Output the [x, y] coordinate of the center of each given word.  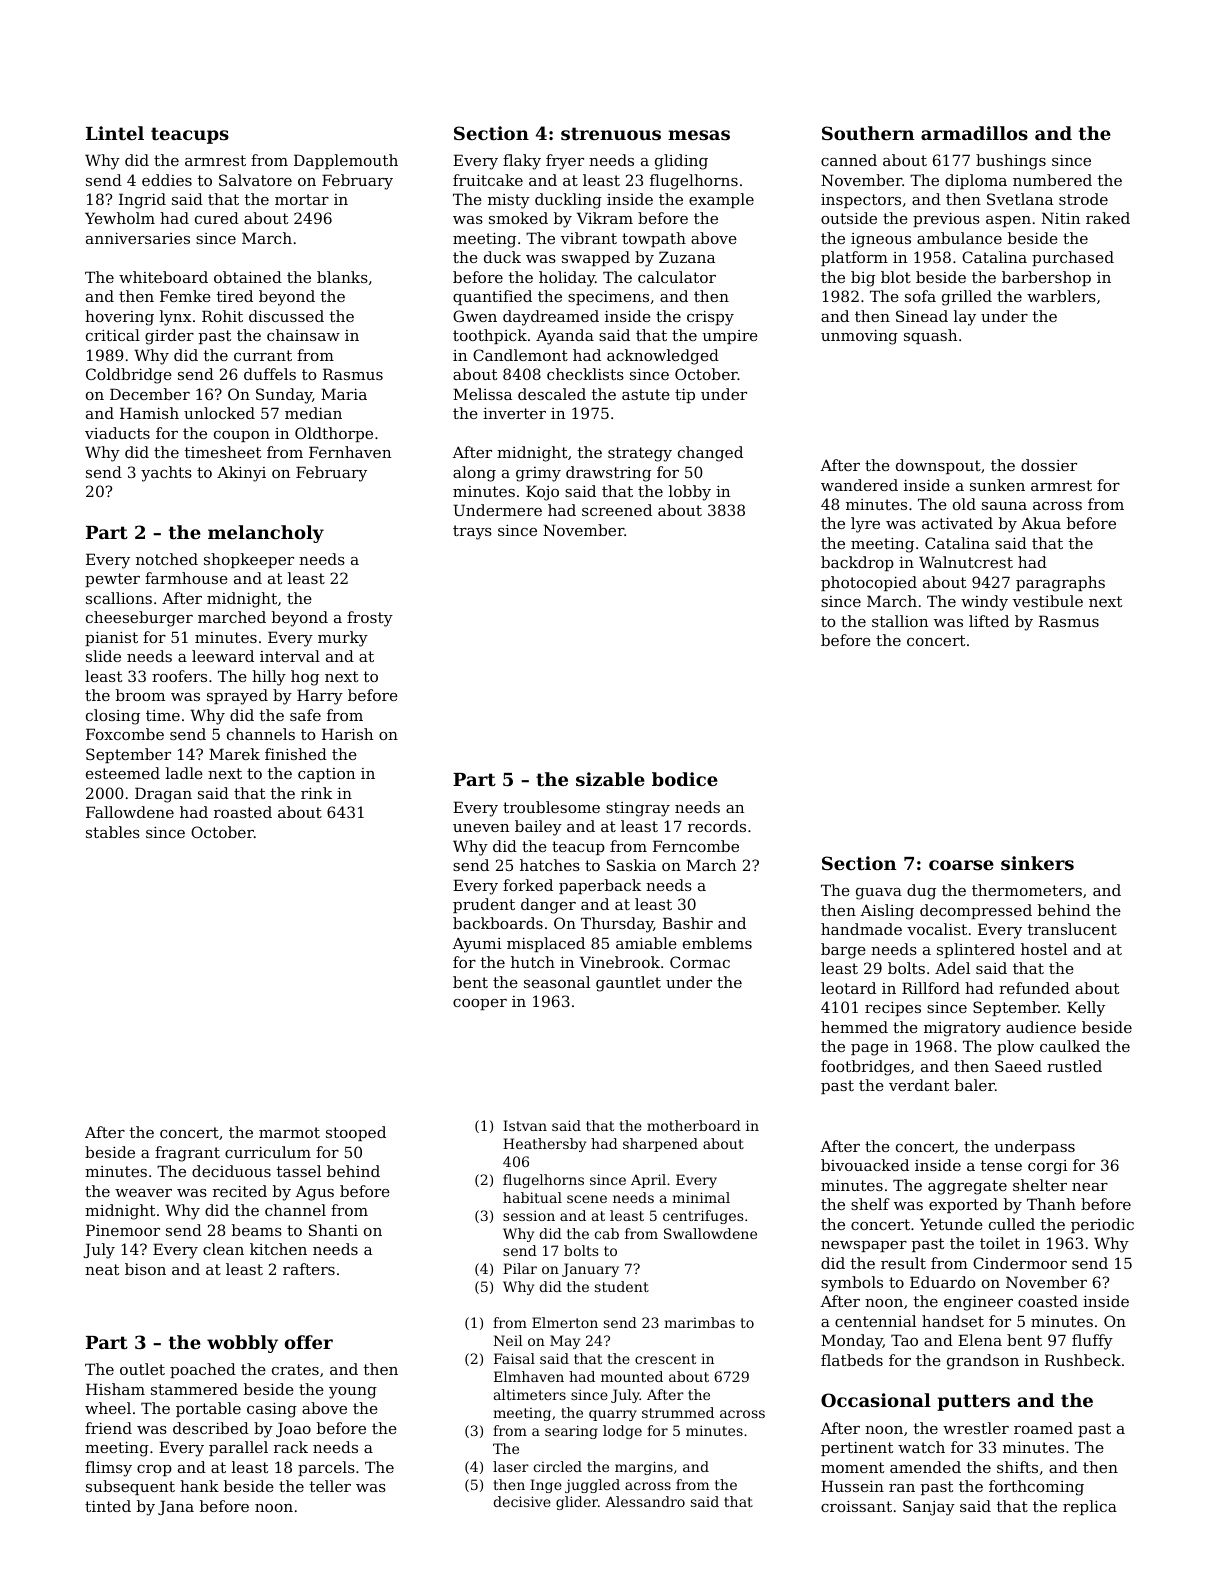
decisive [522, 1501]
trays [472, 532]
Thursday [617, 925]
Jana [176, 1507]
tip [685, 395]
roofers [179, 676]
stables [113, 832]
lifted [989, 621]
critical [113, 335]
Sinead [922, 316]
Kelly [1086, 1009]
